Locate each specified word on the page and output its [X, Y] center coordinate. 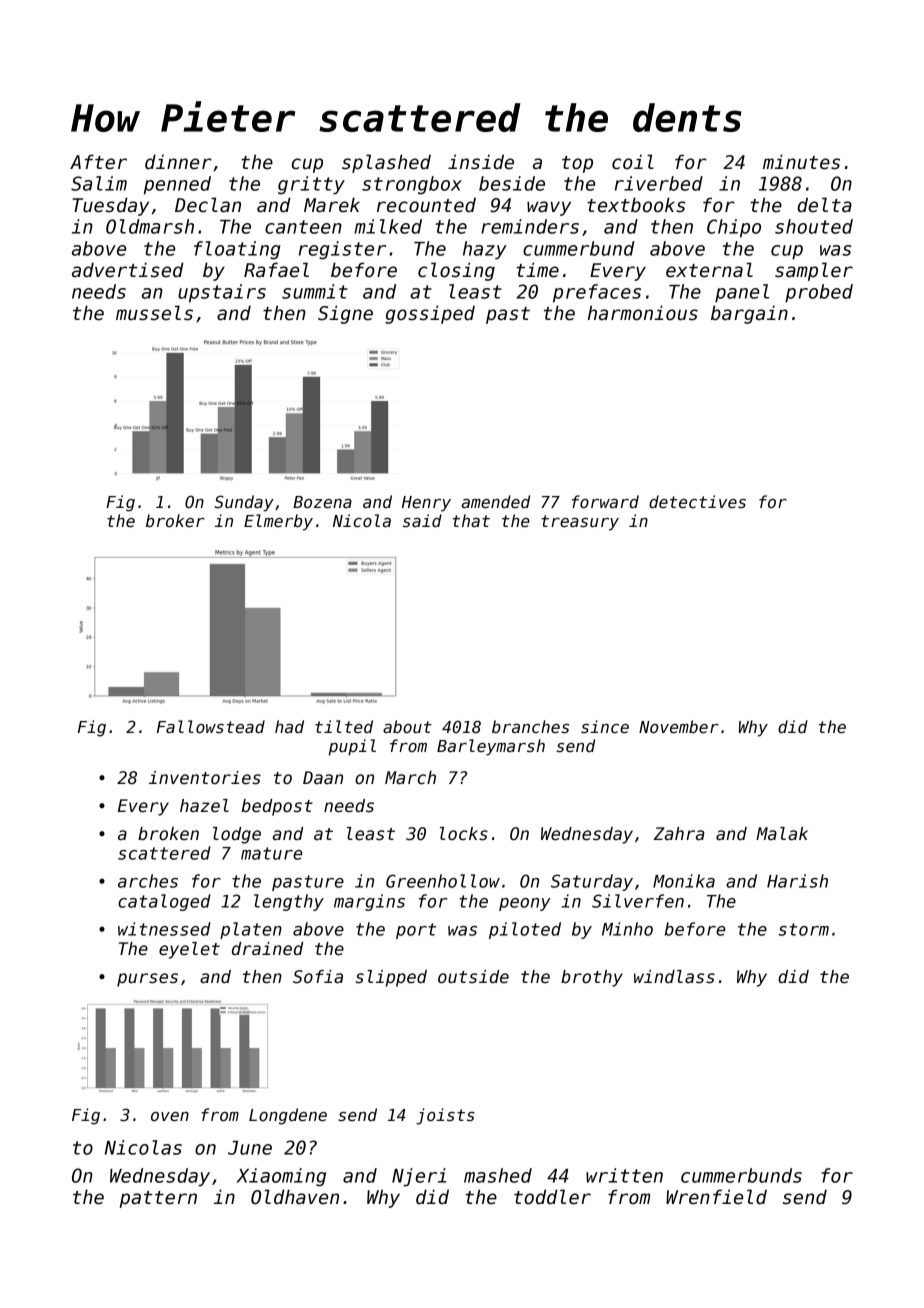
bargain [749, 314]
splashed [386, 163]
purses [147, 980]
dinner [178, 162]
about [407, 727]
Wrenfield [716, 1197]
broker [175, 521]
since [605, 727]
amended [496, 502]
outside [473, 977]
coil [633, 162]
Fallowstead [211, 727]
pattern [158, 1199]
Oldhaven [295, 1197]
